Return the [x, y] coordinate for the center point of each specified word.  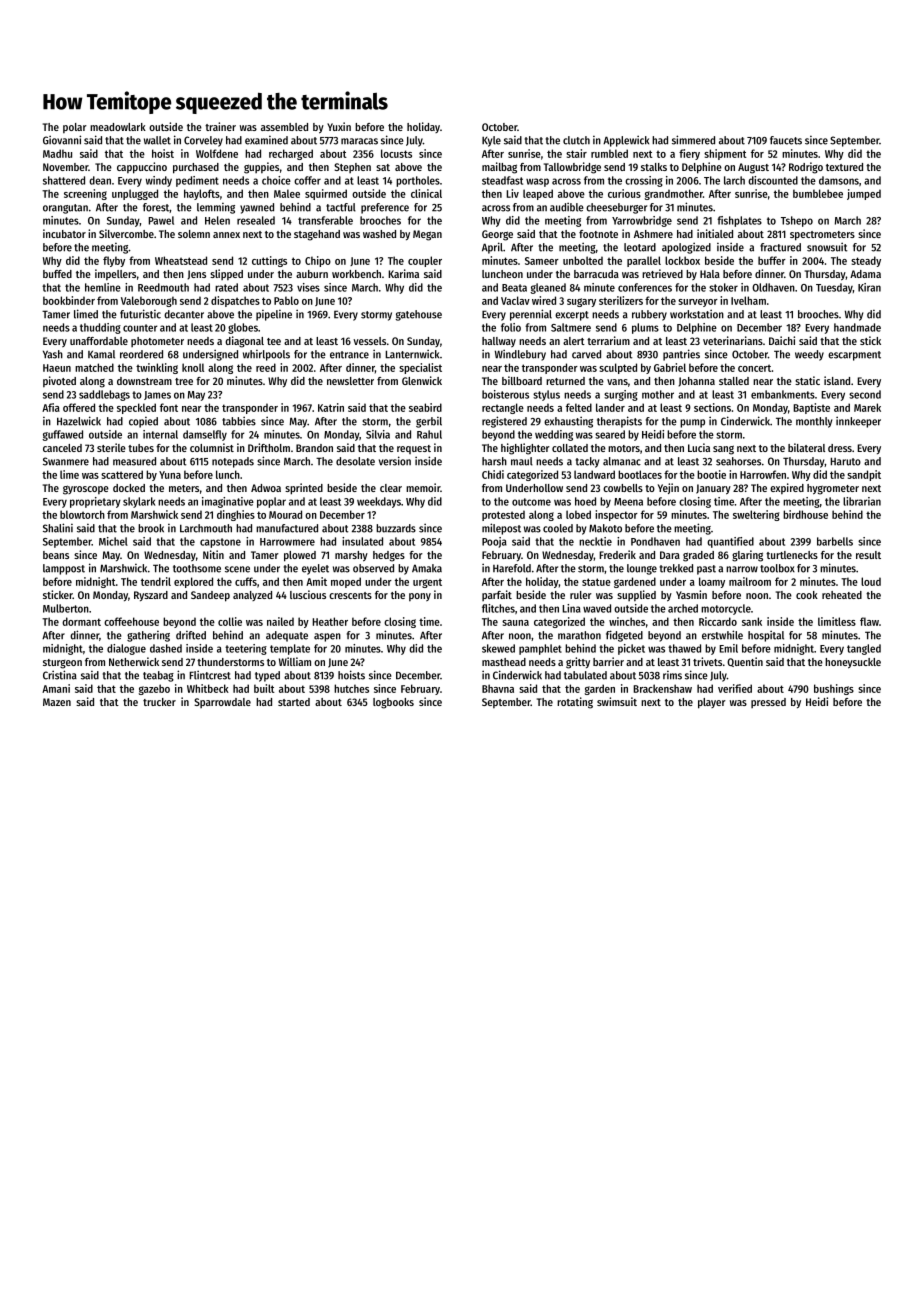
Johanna [696, 382]
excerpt [572, 316]
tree [184, 381]
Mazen [57, 702]
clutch [576, 140]
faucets [786, 140]
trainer [220, 126]
